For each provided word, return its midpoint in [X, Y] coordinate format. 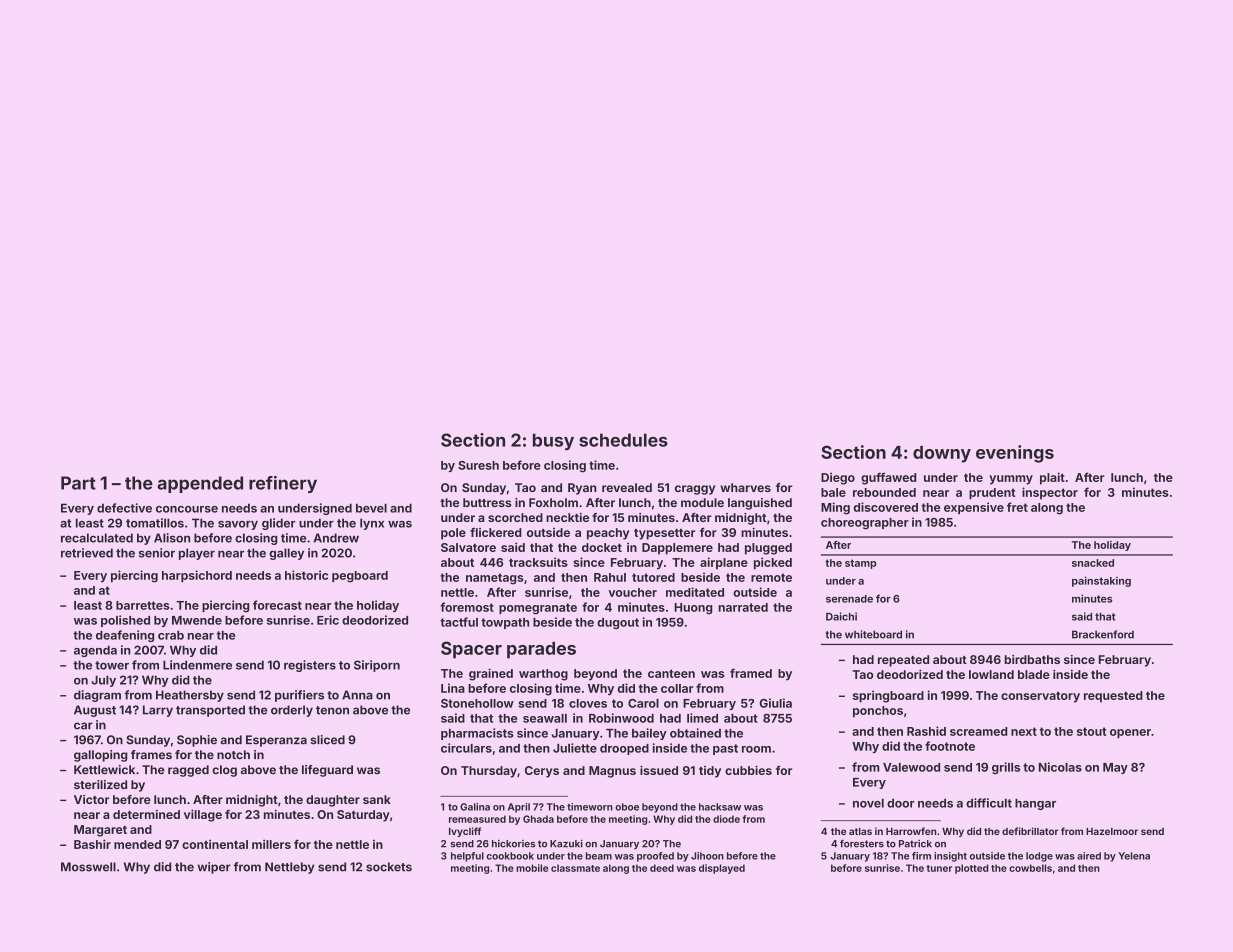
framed [751, 673]
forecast [277, 605]
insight [950, 857]
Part [78, 483]
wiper [214, 868]
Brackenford [1103, 634]
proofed [655, 857]
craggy [695, 490]
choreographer [865, 524]
